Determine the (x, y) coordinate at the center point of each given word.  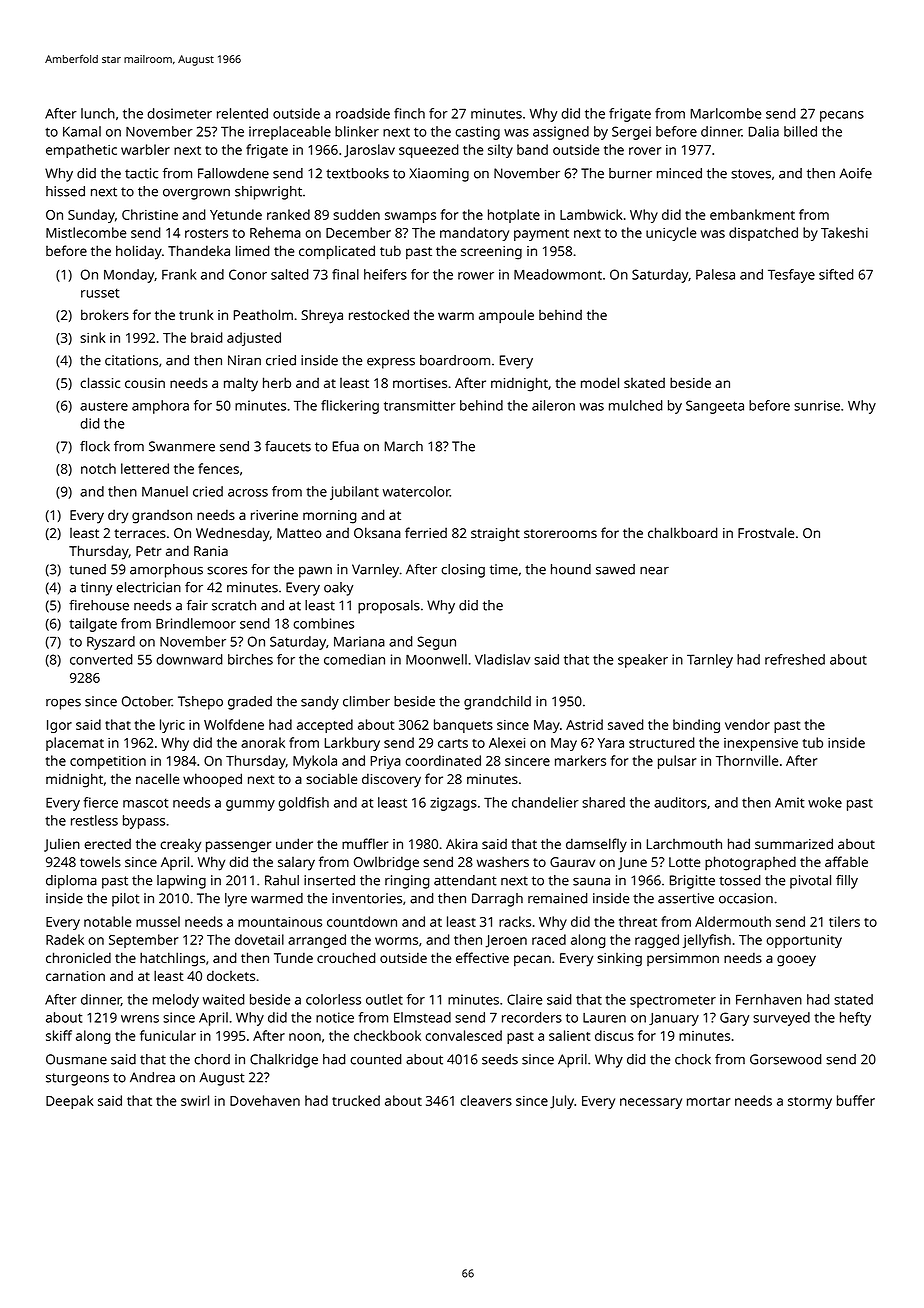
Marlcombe (725, 113)
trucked (356, 1100)
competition (108, 762)
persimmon (683, 959)
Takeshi (844, 232)
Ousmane (76, 1059)
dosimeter (179, 113)
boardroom (455, 360)
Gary (734, 1019)
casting (477, 133)
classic (100, 382)
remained (558, 898)
